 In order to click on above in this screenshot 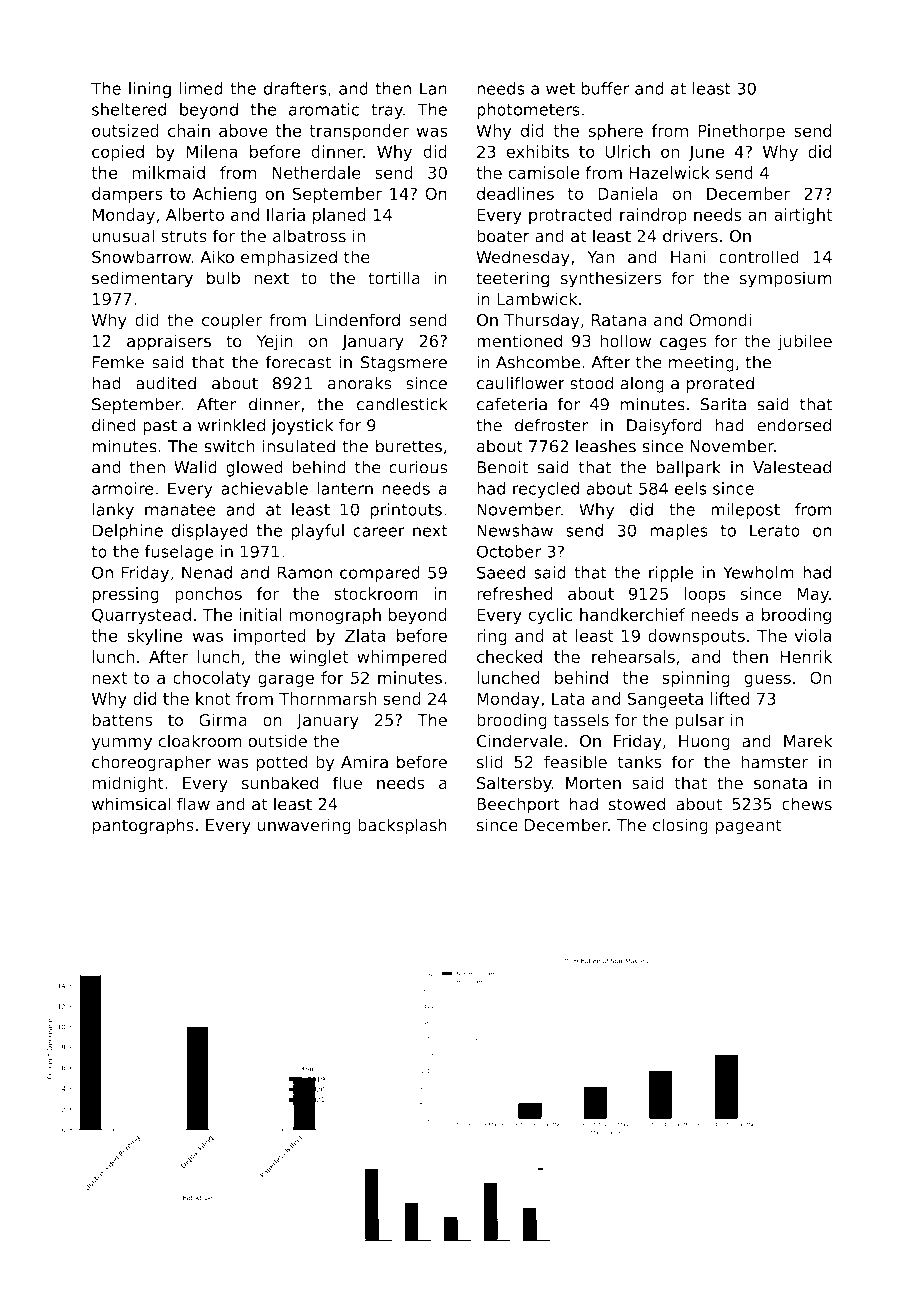, I will do `click(243, 130)`.
